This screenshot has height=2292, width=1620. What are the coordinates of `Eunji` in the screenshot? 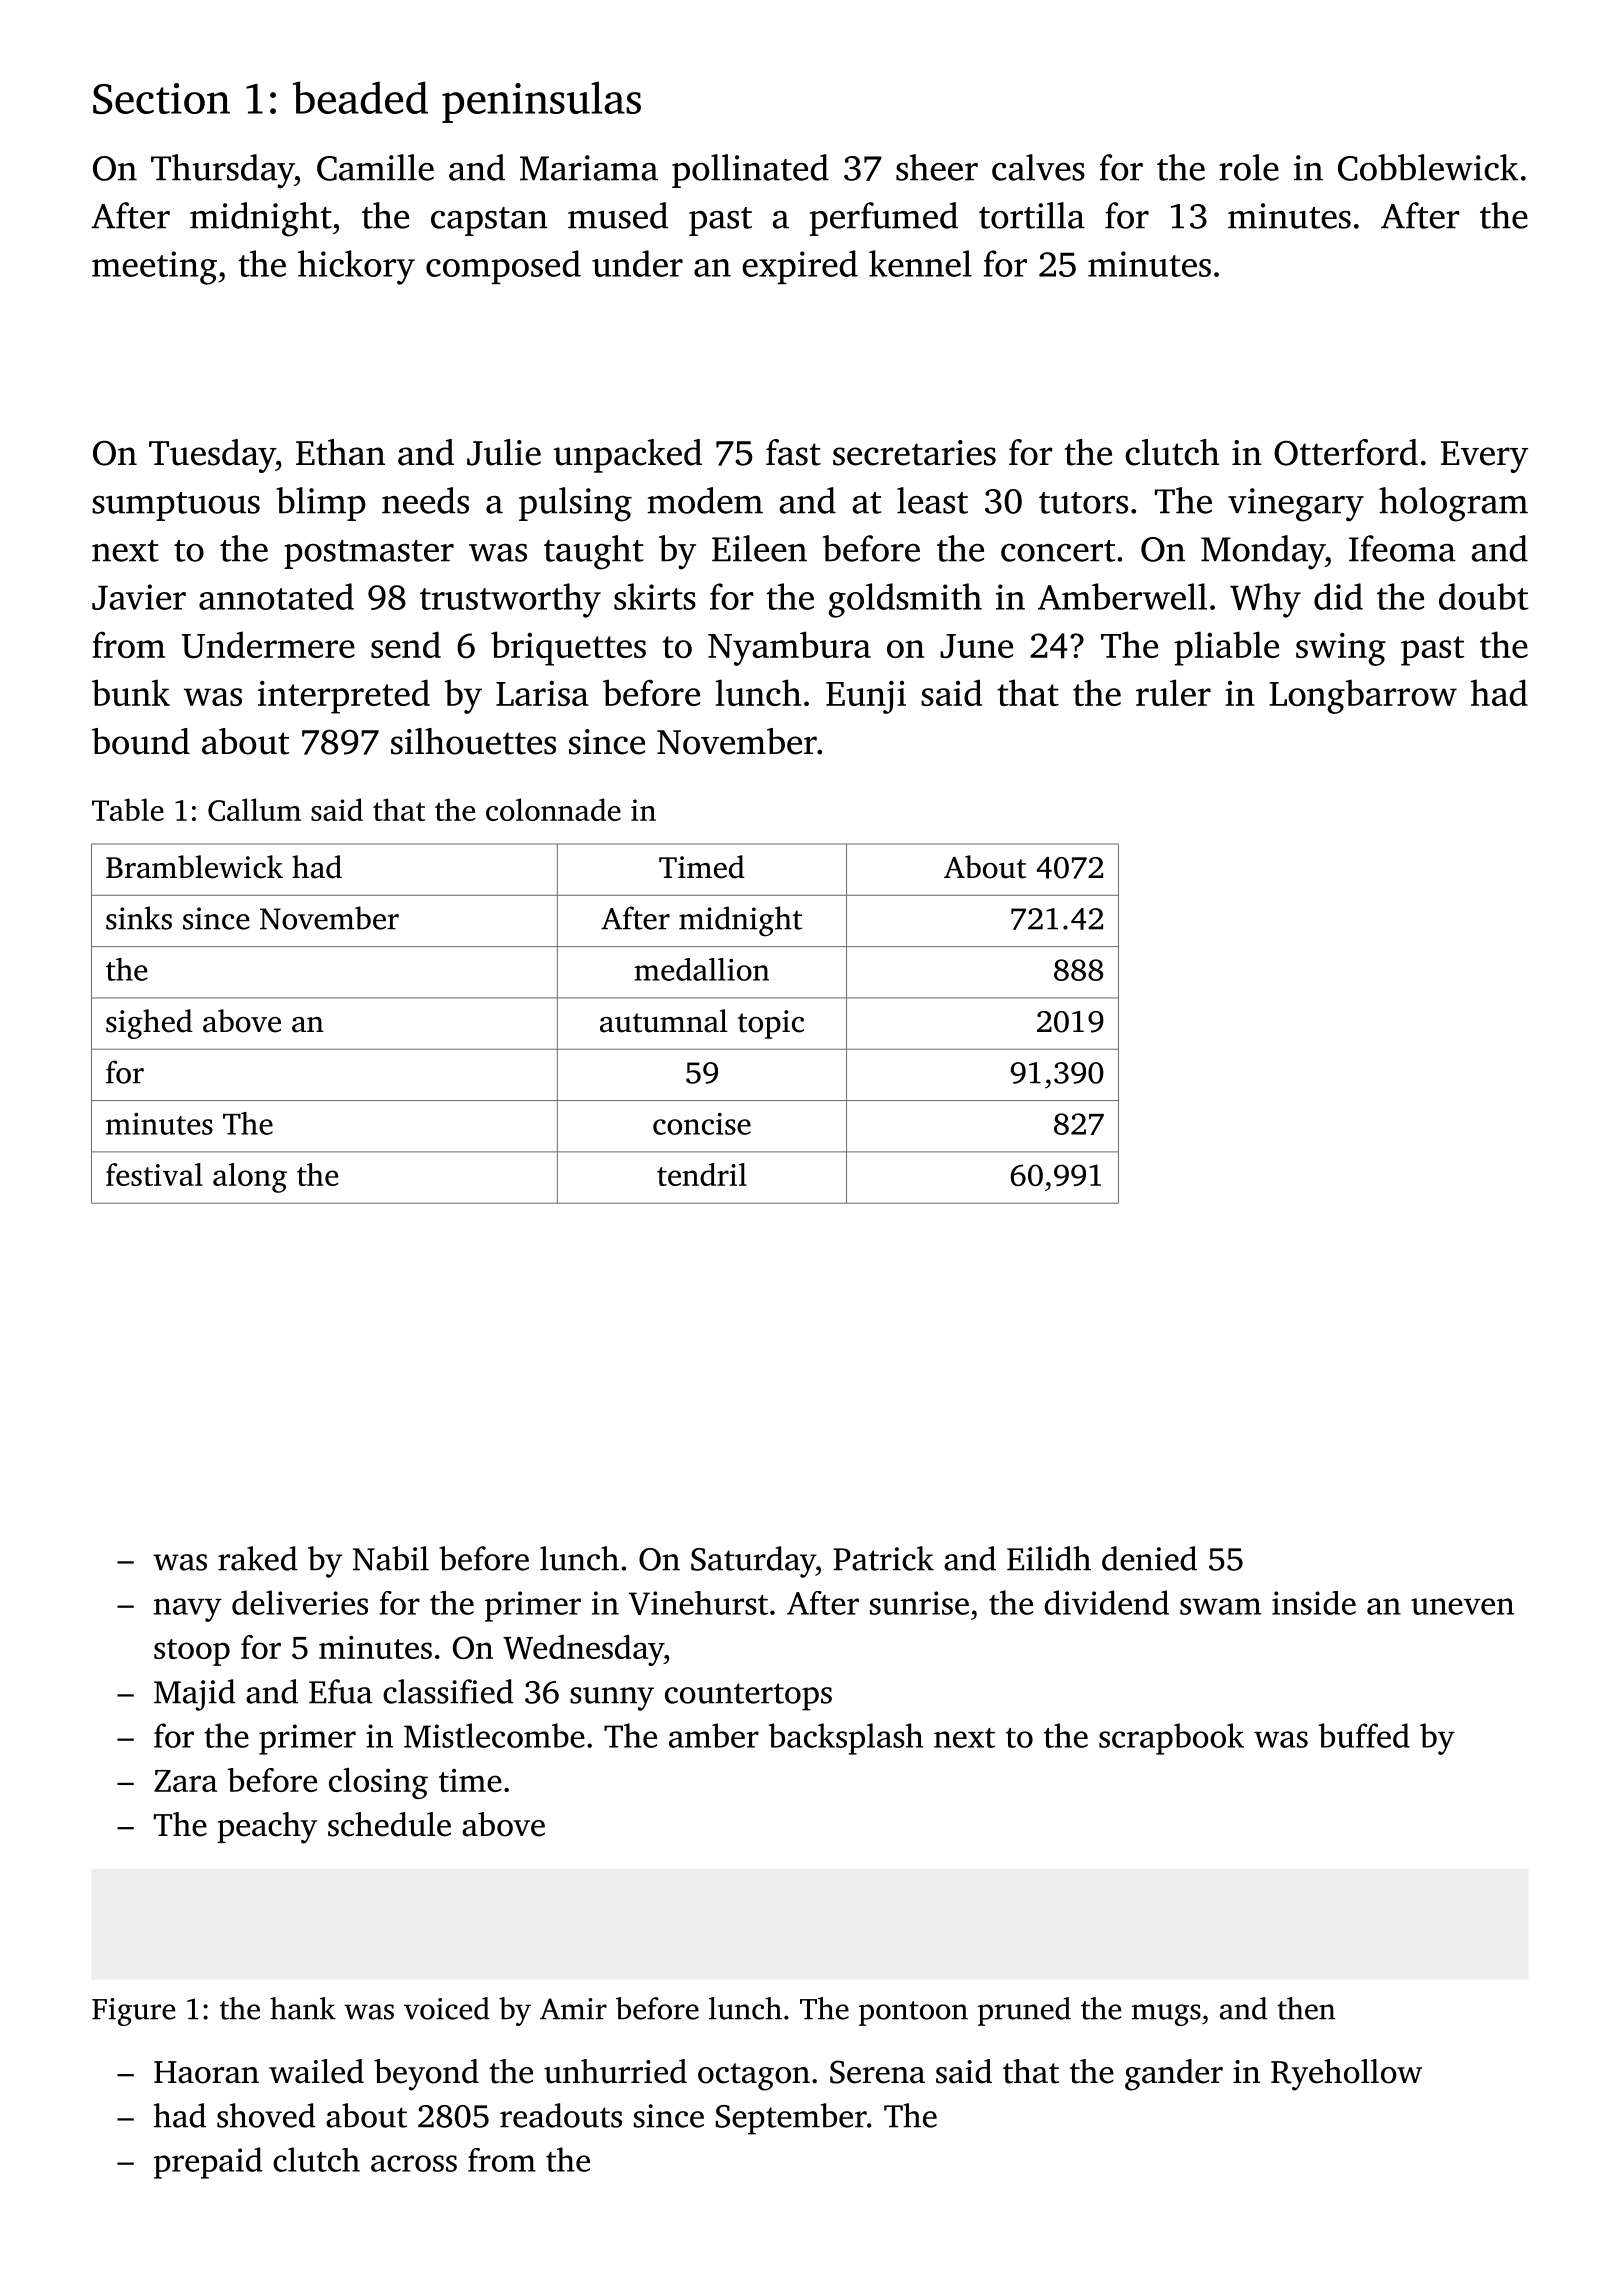 It's located at (866, 697).
